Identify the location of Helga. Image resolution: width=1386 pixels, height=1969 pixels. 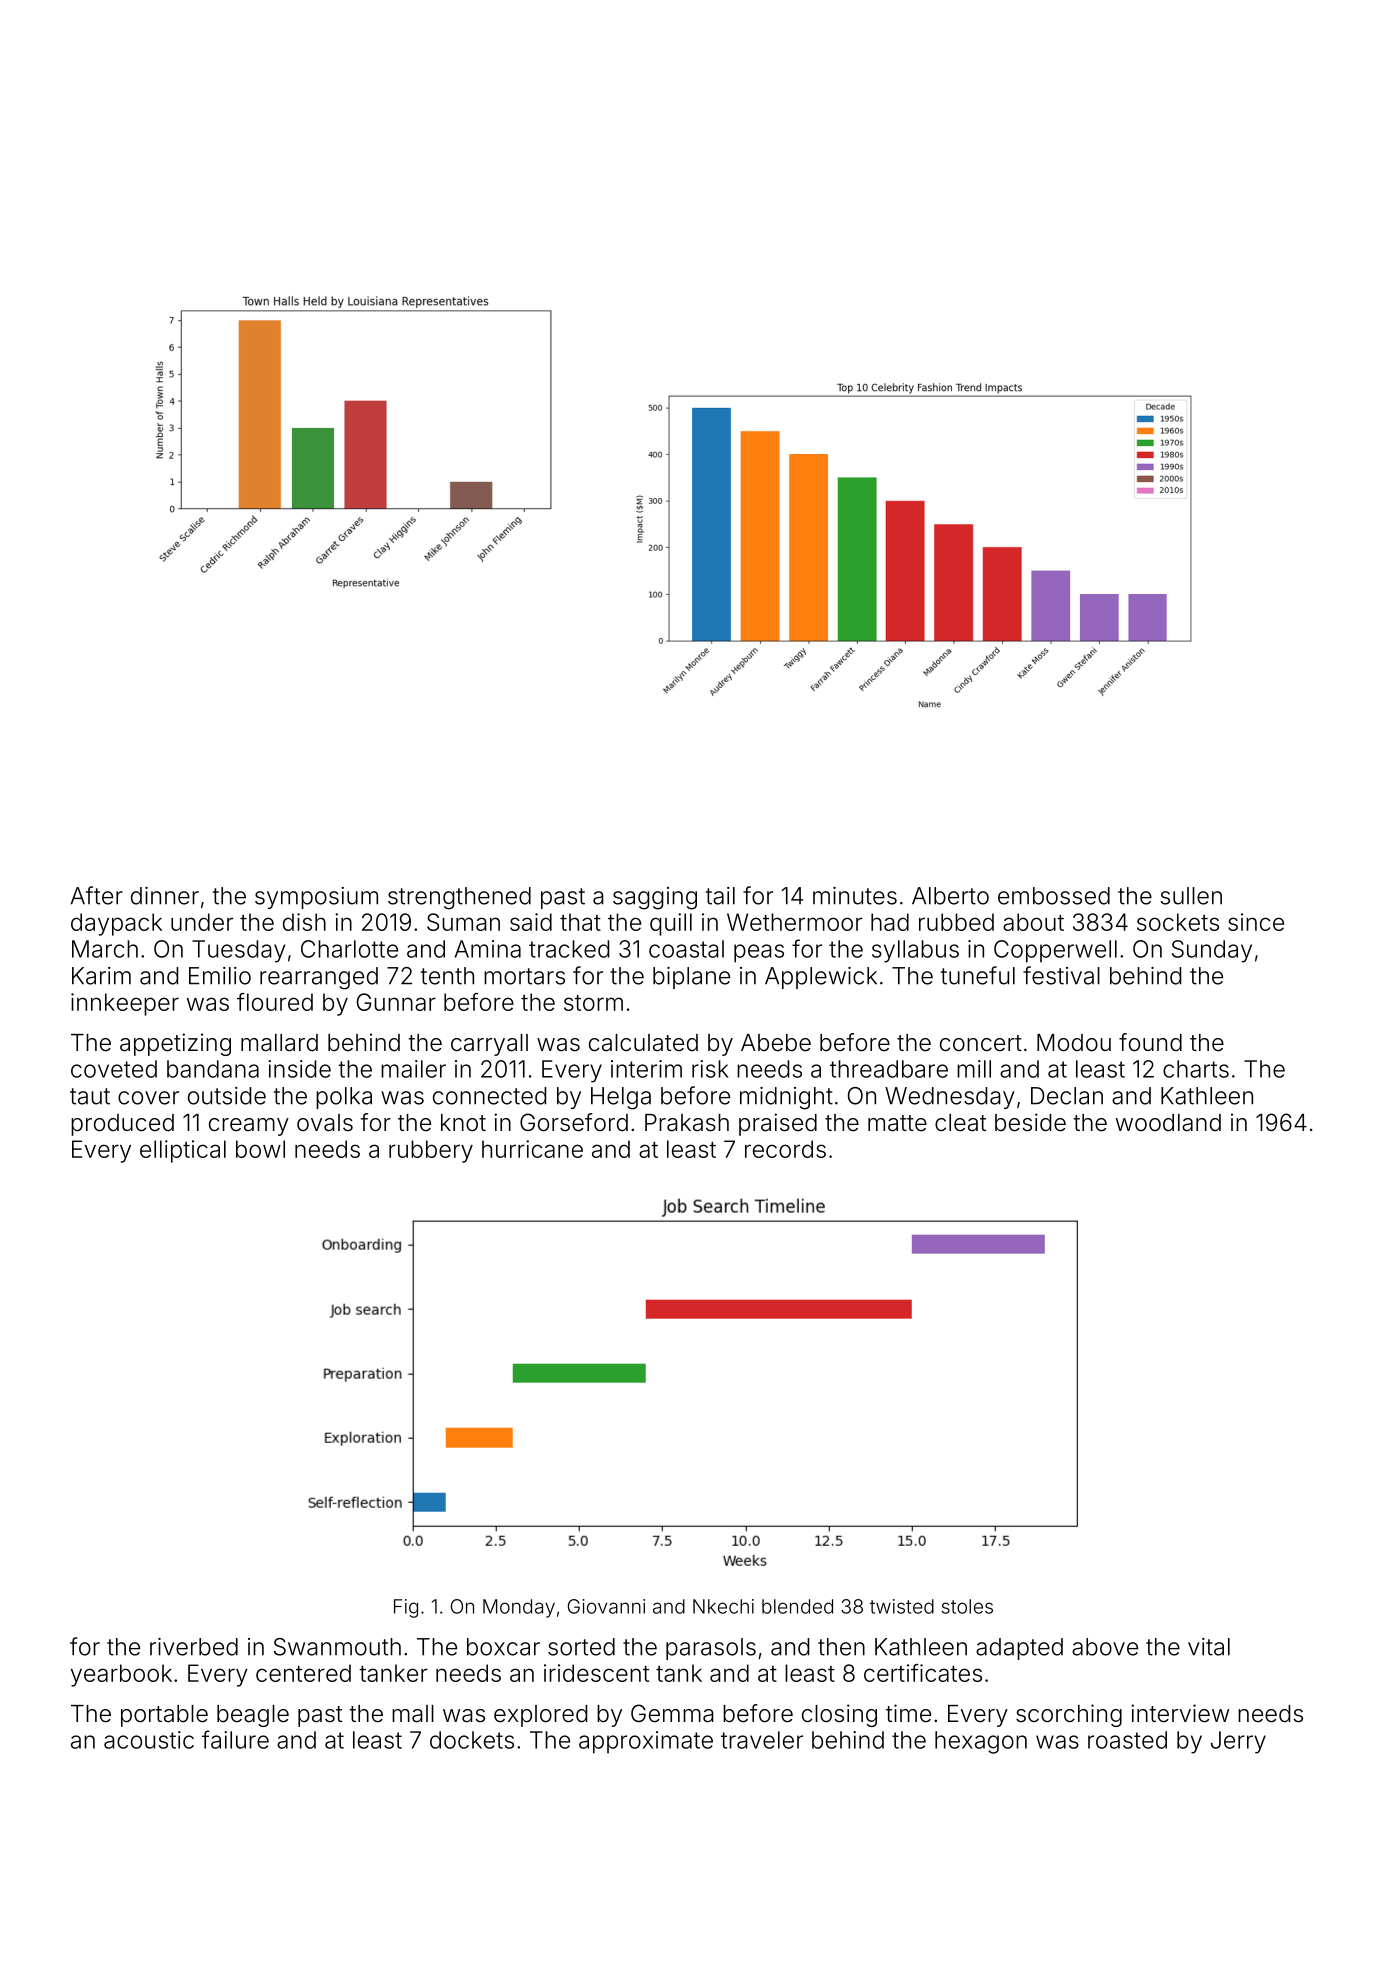
(621, 1098).
